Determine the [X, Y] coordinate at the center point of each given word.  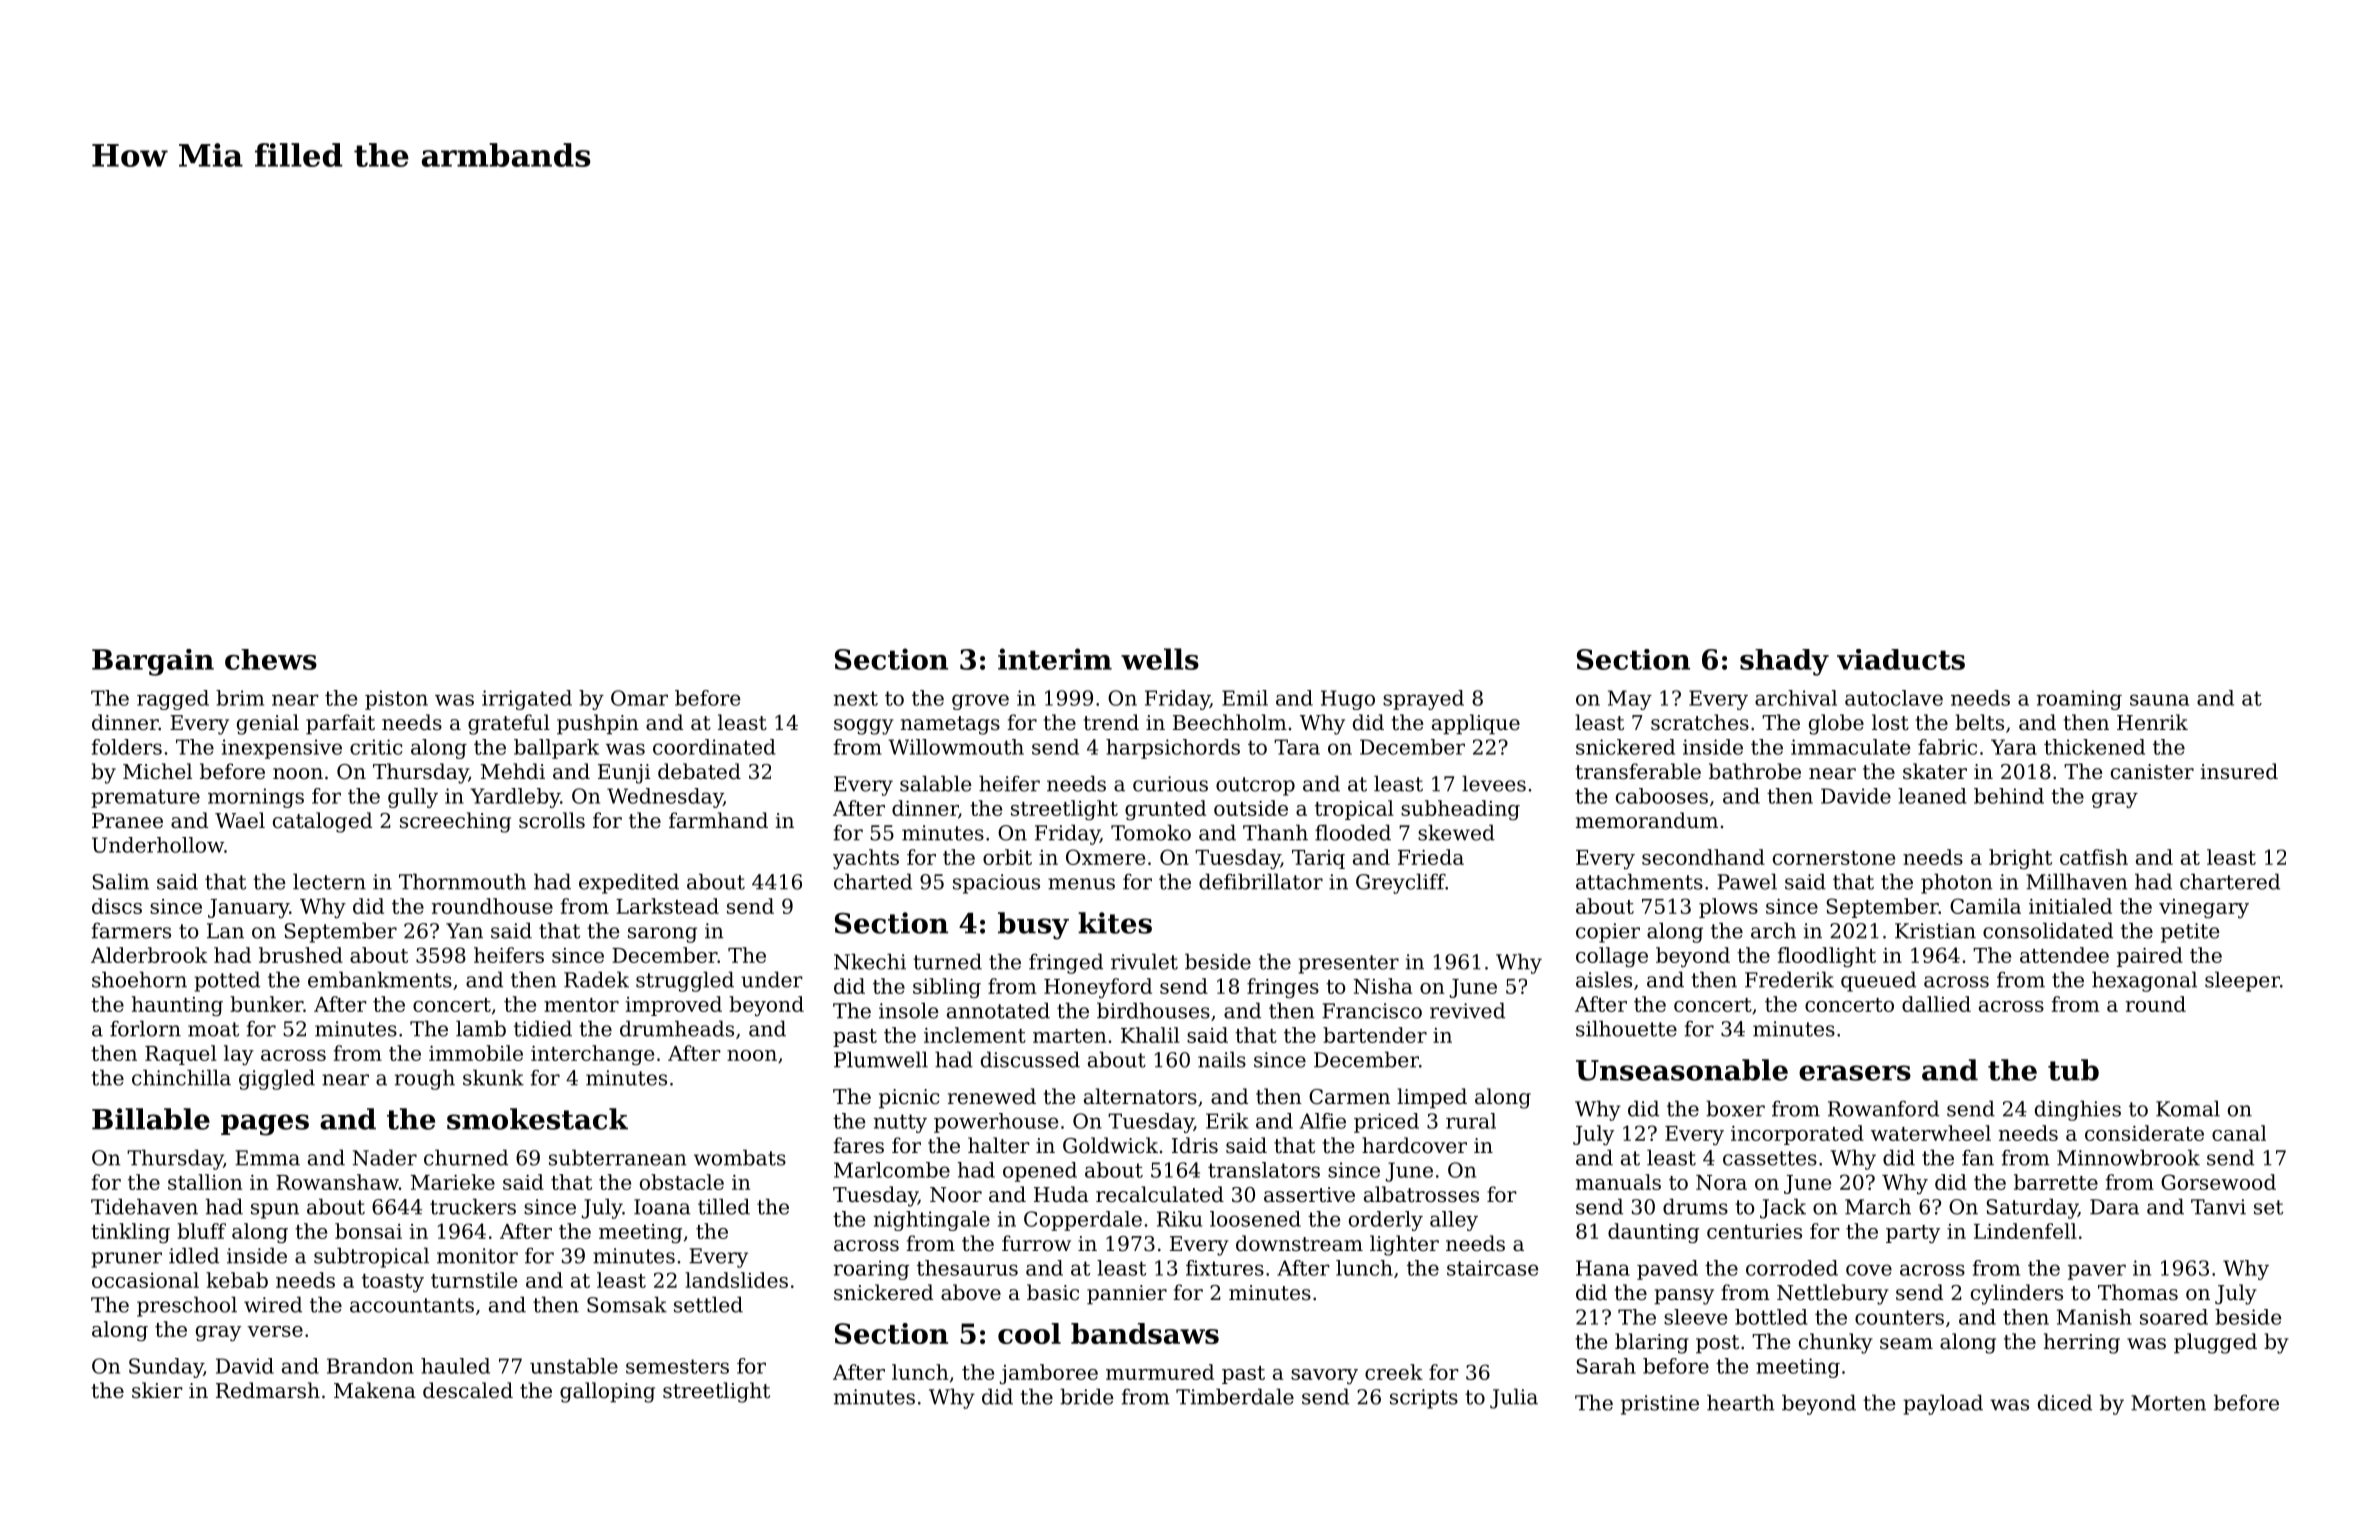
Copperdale [1083, 1221]
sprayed [1423, 700]
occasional [145, 1280]
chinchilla [181, 1077]
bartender [1375, 1035]
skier [157, 1390]
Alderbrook [149, 955]
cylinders [2017, 1294]
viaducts [1901, 659]
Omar [639, 698]
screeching [455, 822]
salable [936, 783]
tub [2073, 1070]
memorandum [1647, 820]
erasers [1855, 1073]
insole [909, 1010]
